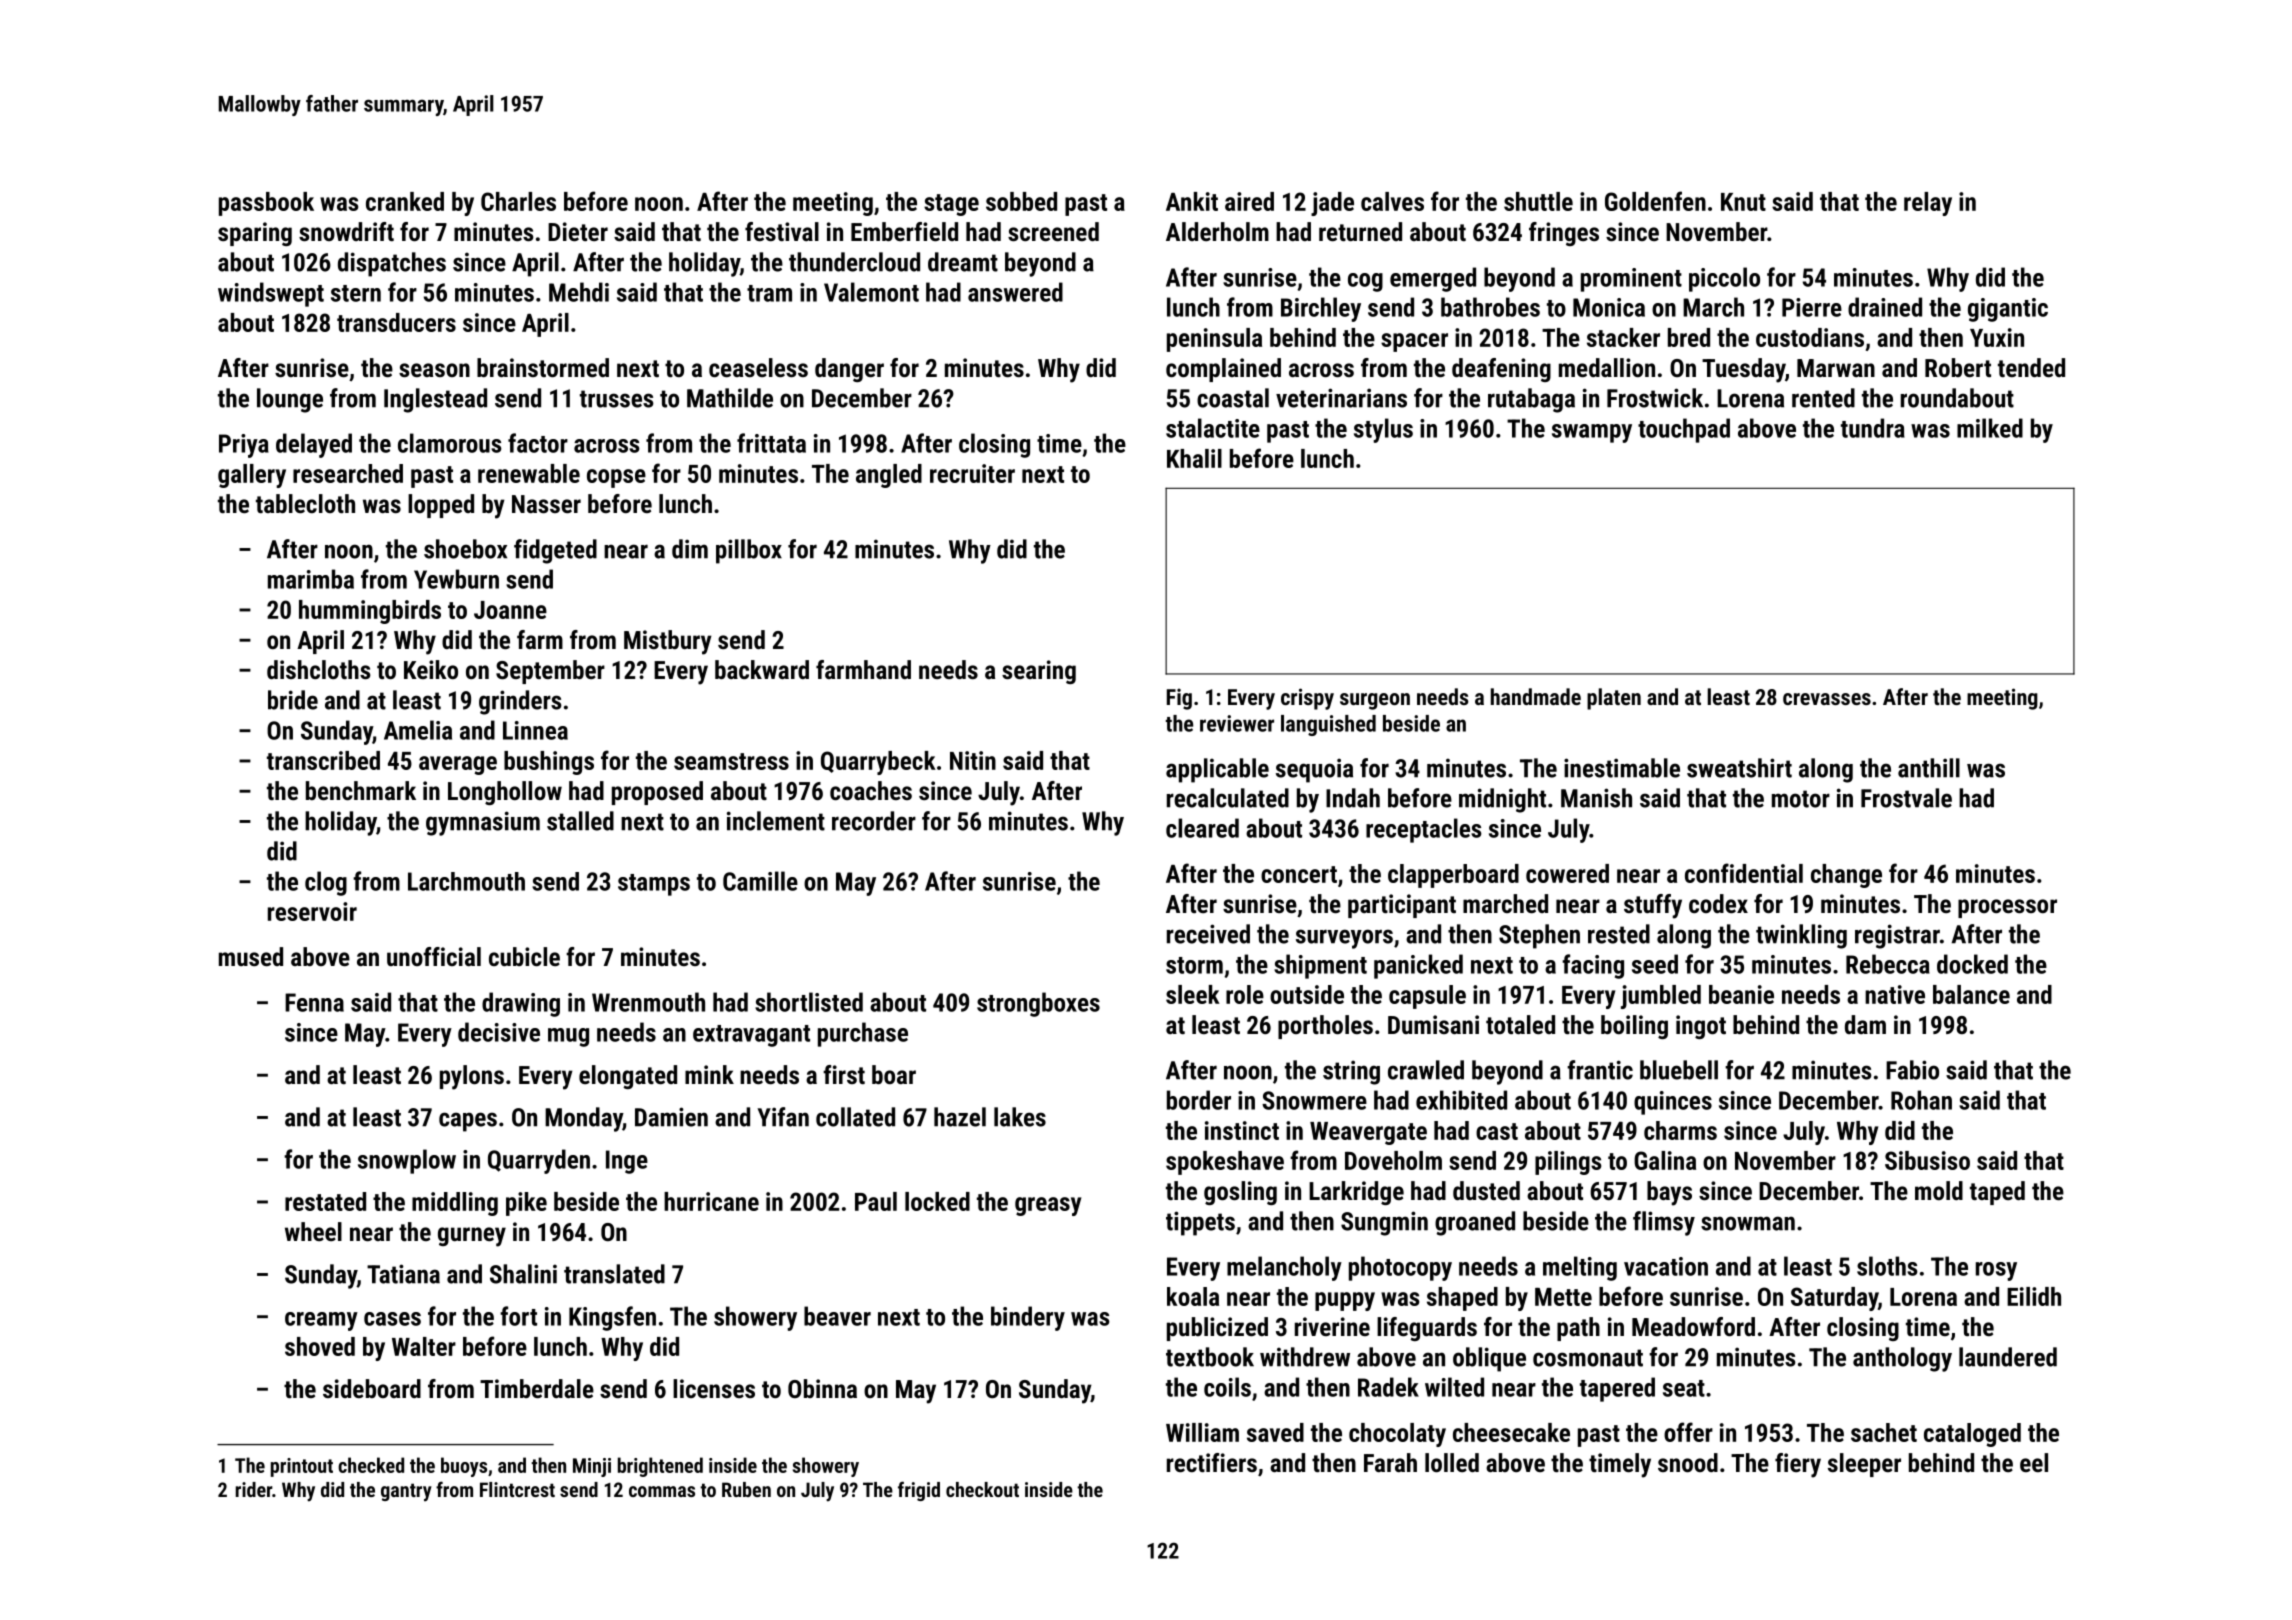 The width and height of the screenshot is (2292, 1620). Describe the element at coordinates (1015, 292) in the screenshot. I see `answered` at that location.
